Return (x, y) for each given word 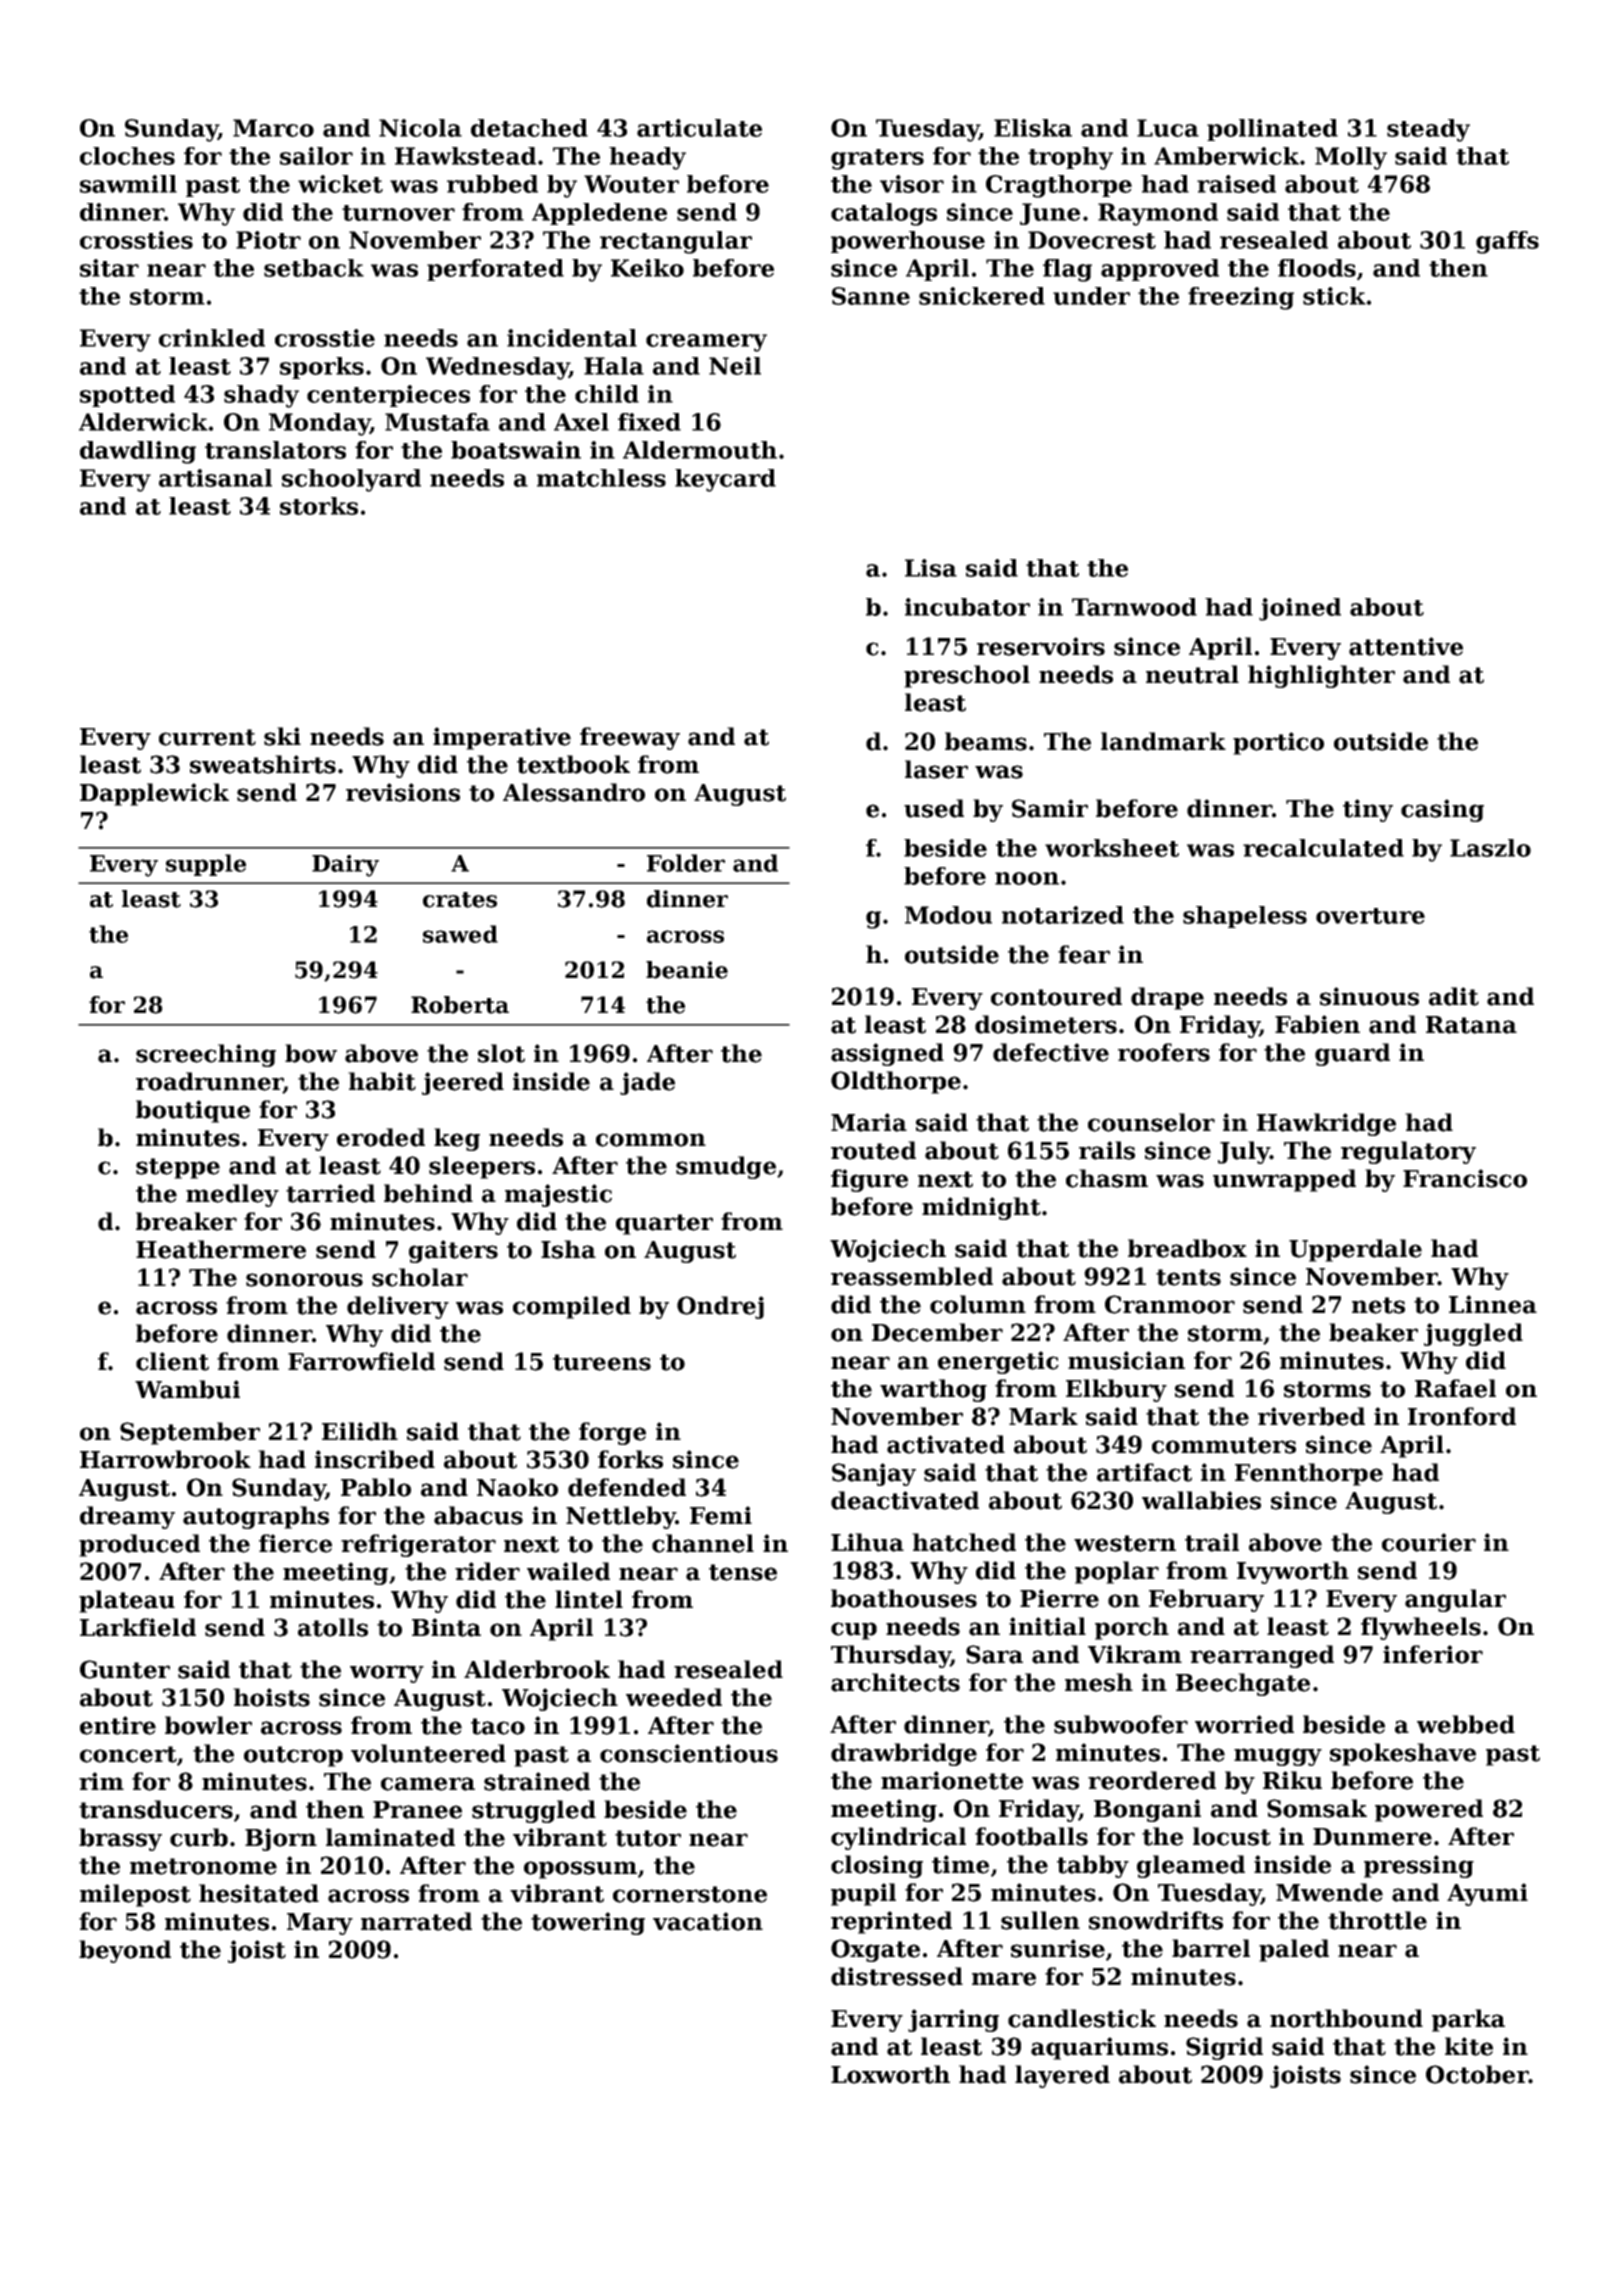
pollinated (1272, 130)
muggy (1278, 1757)
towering (588, 1923)
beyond (125, 1951)
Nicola (420, 128)
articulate (699, 128)
